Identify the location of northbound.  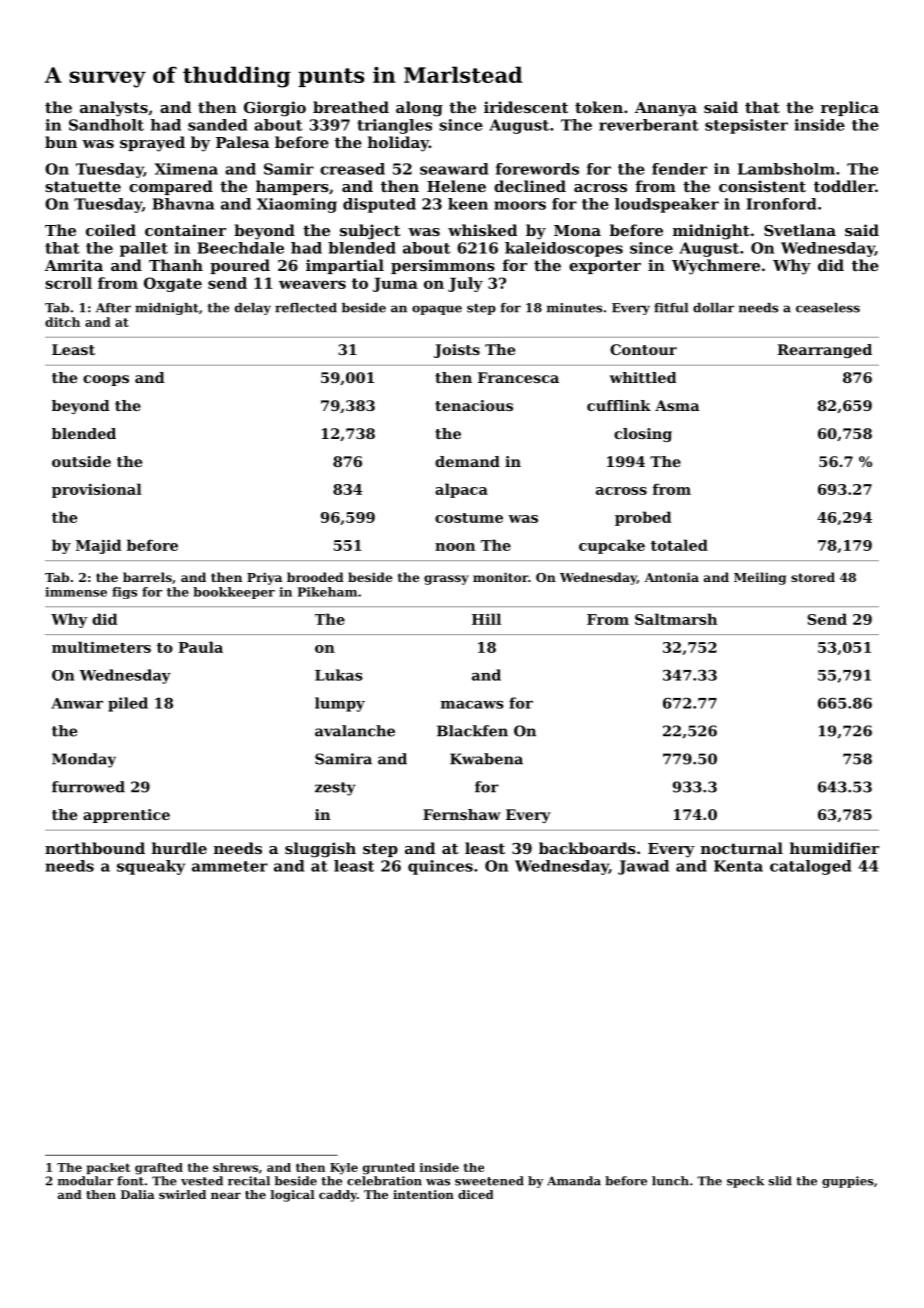
(95, 848).
